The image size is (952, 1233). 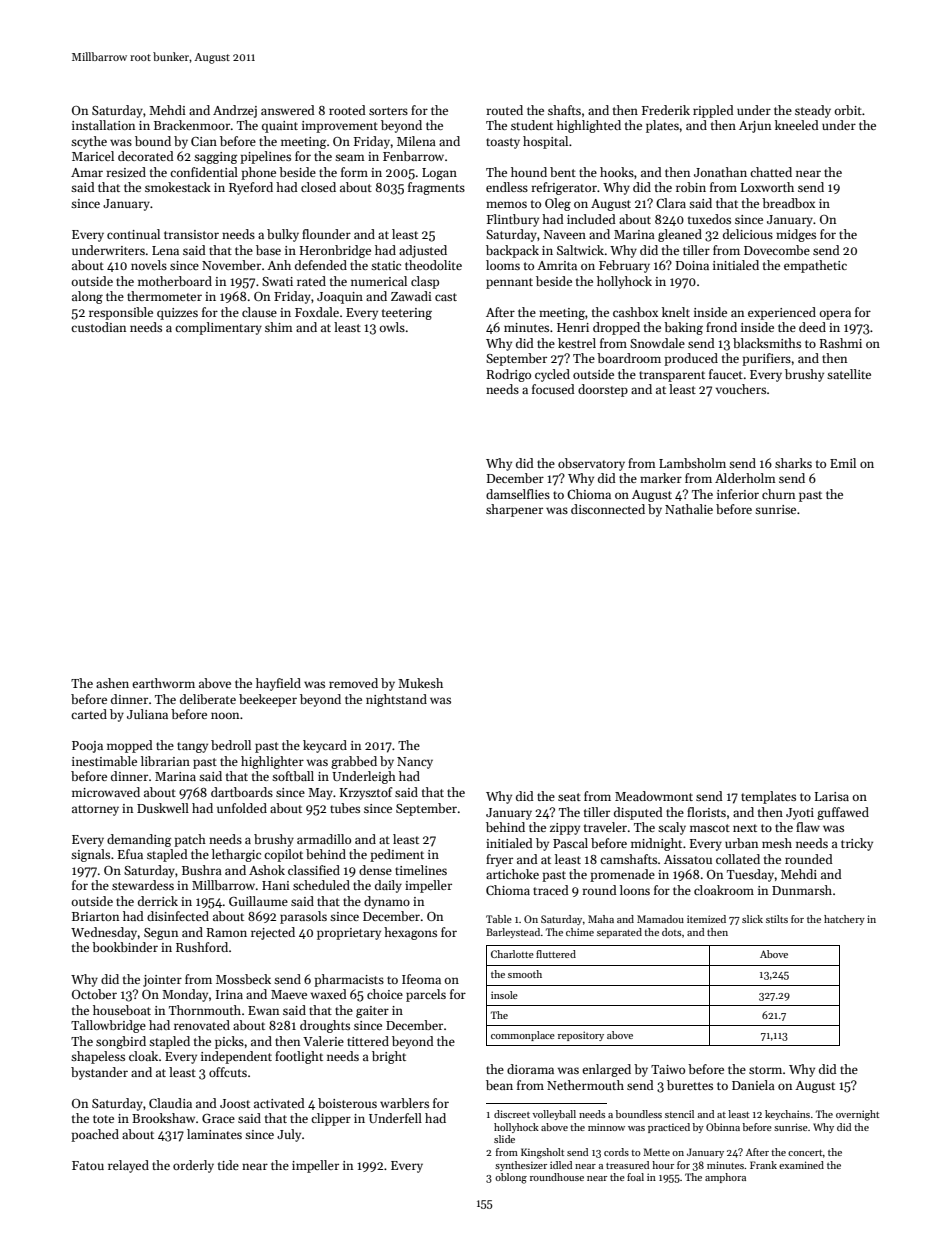 I want to click on transparent, so click(x=672, y=376).
